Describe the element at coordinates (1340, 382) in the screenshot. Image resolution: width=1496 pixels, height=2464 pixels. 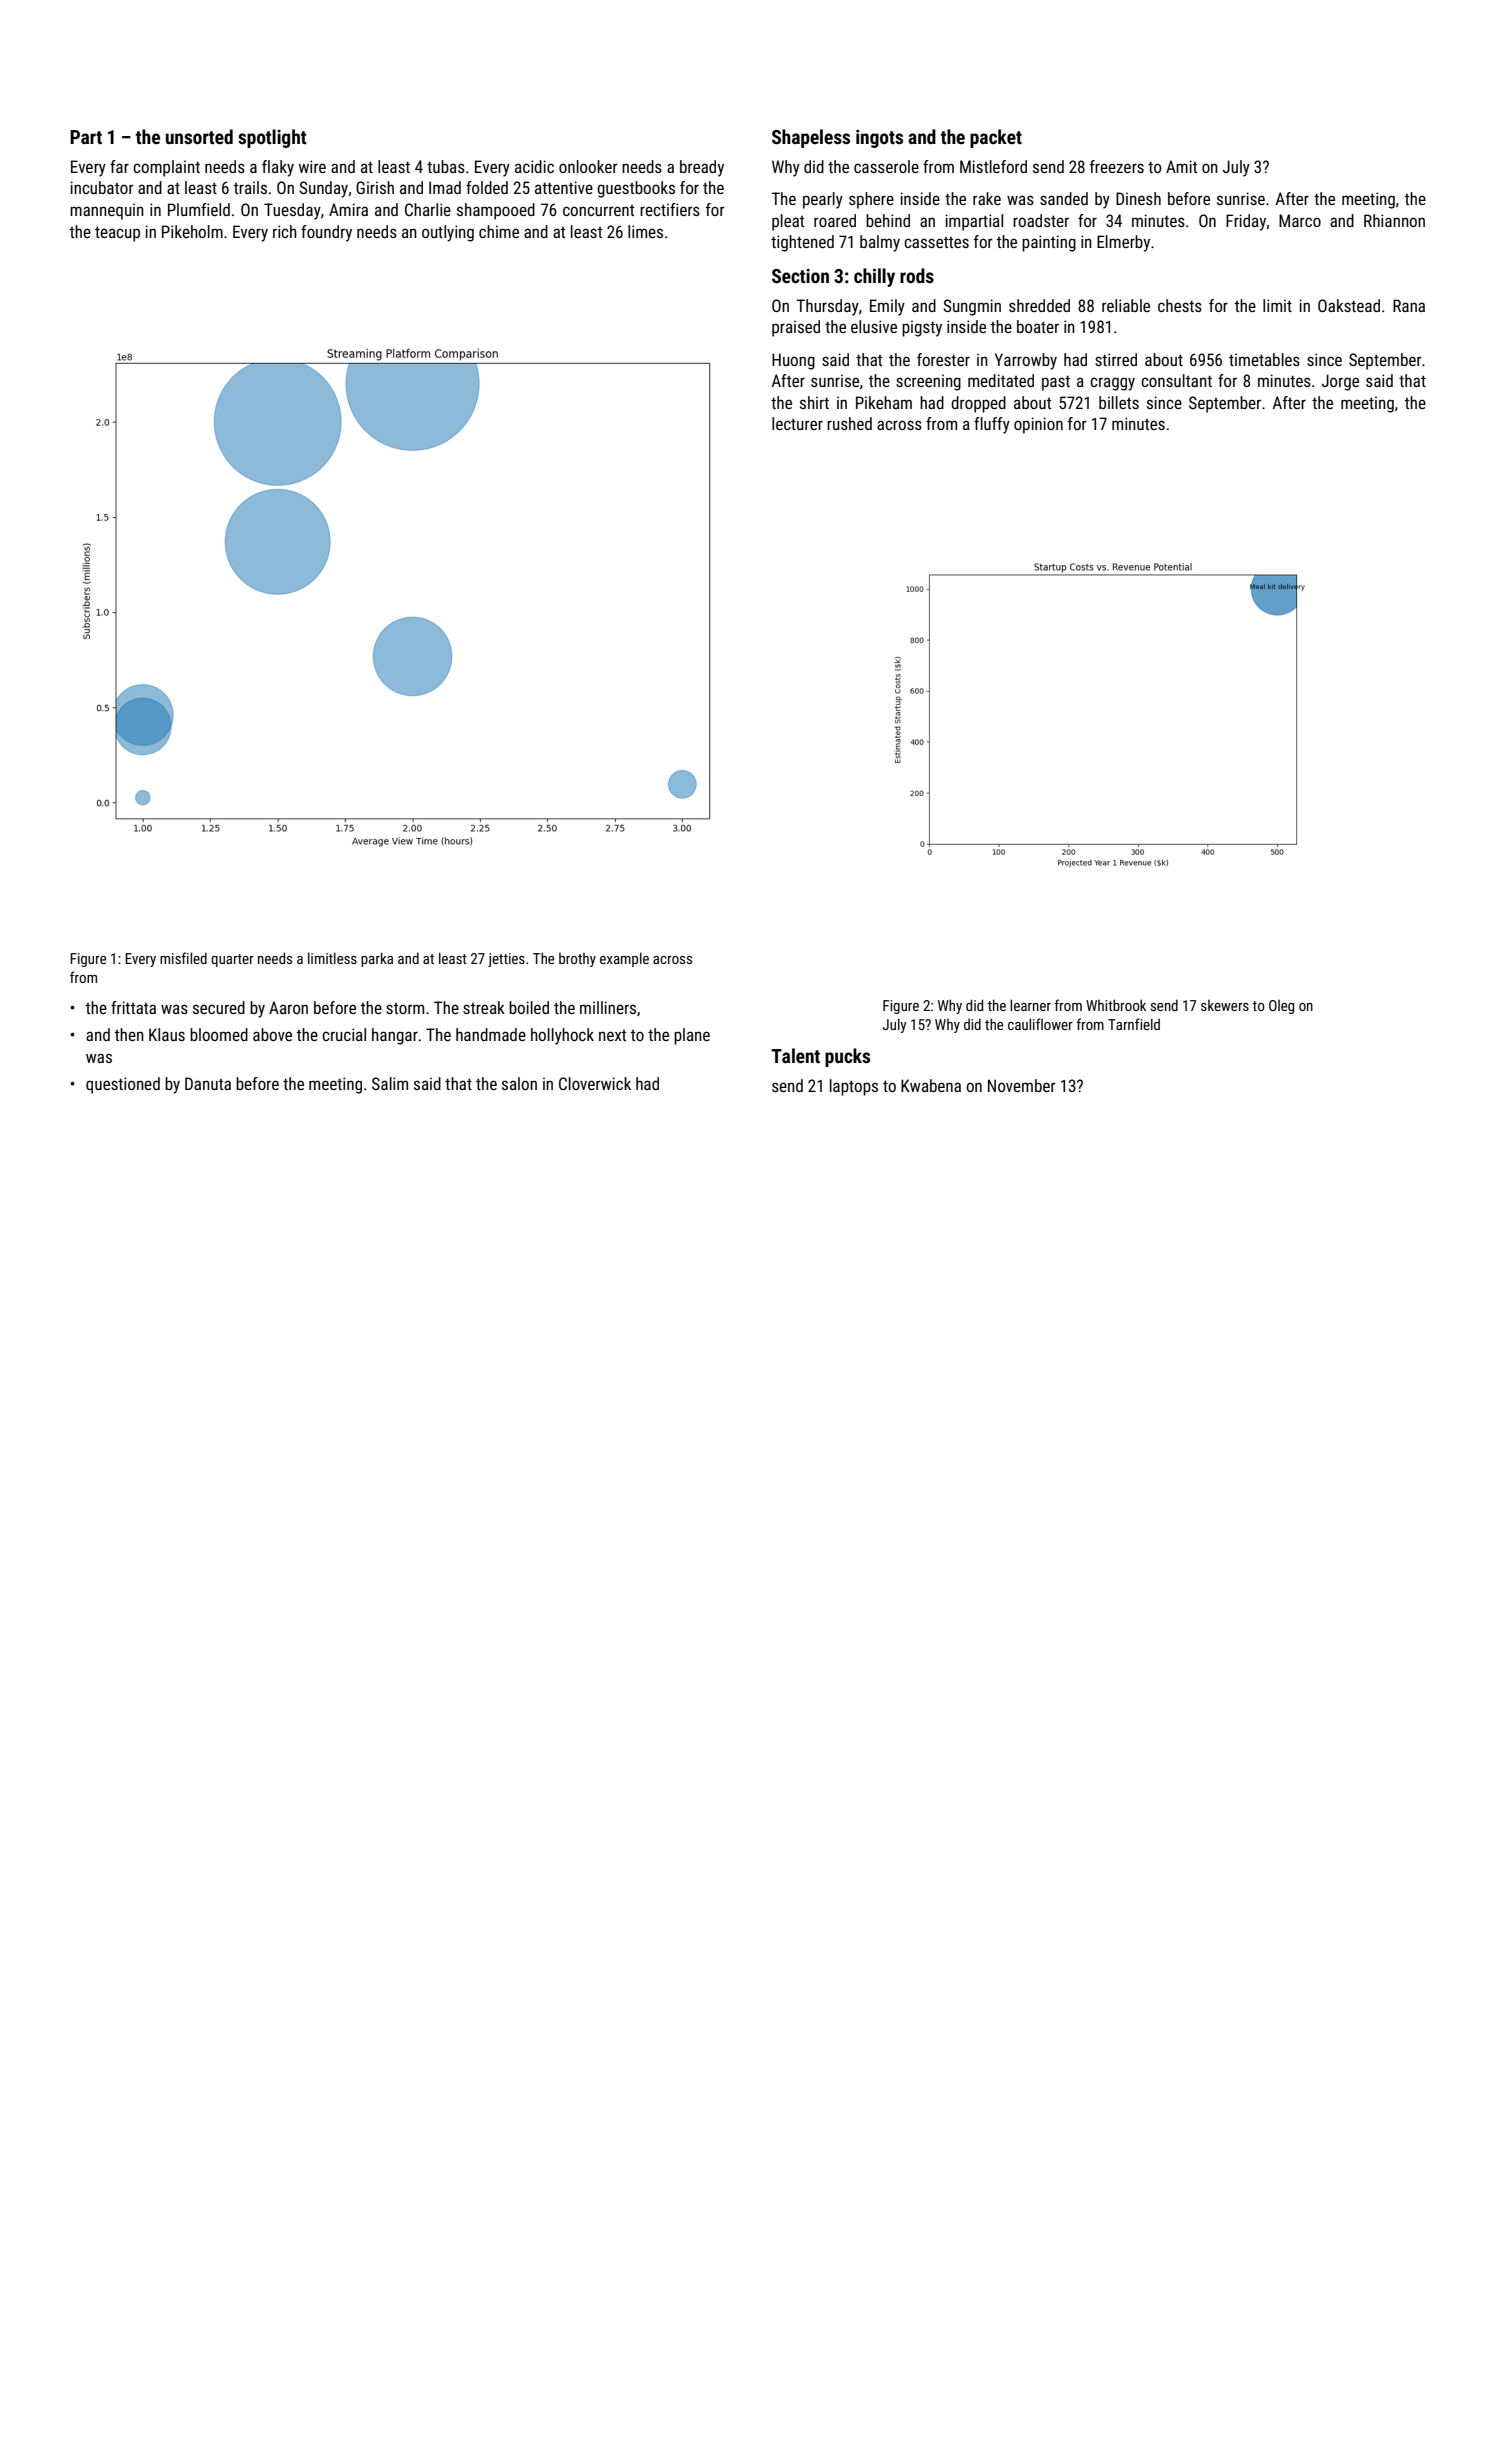
I see `Jorge` at that location.
